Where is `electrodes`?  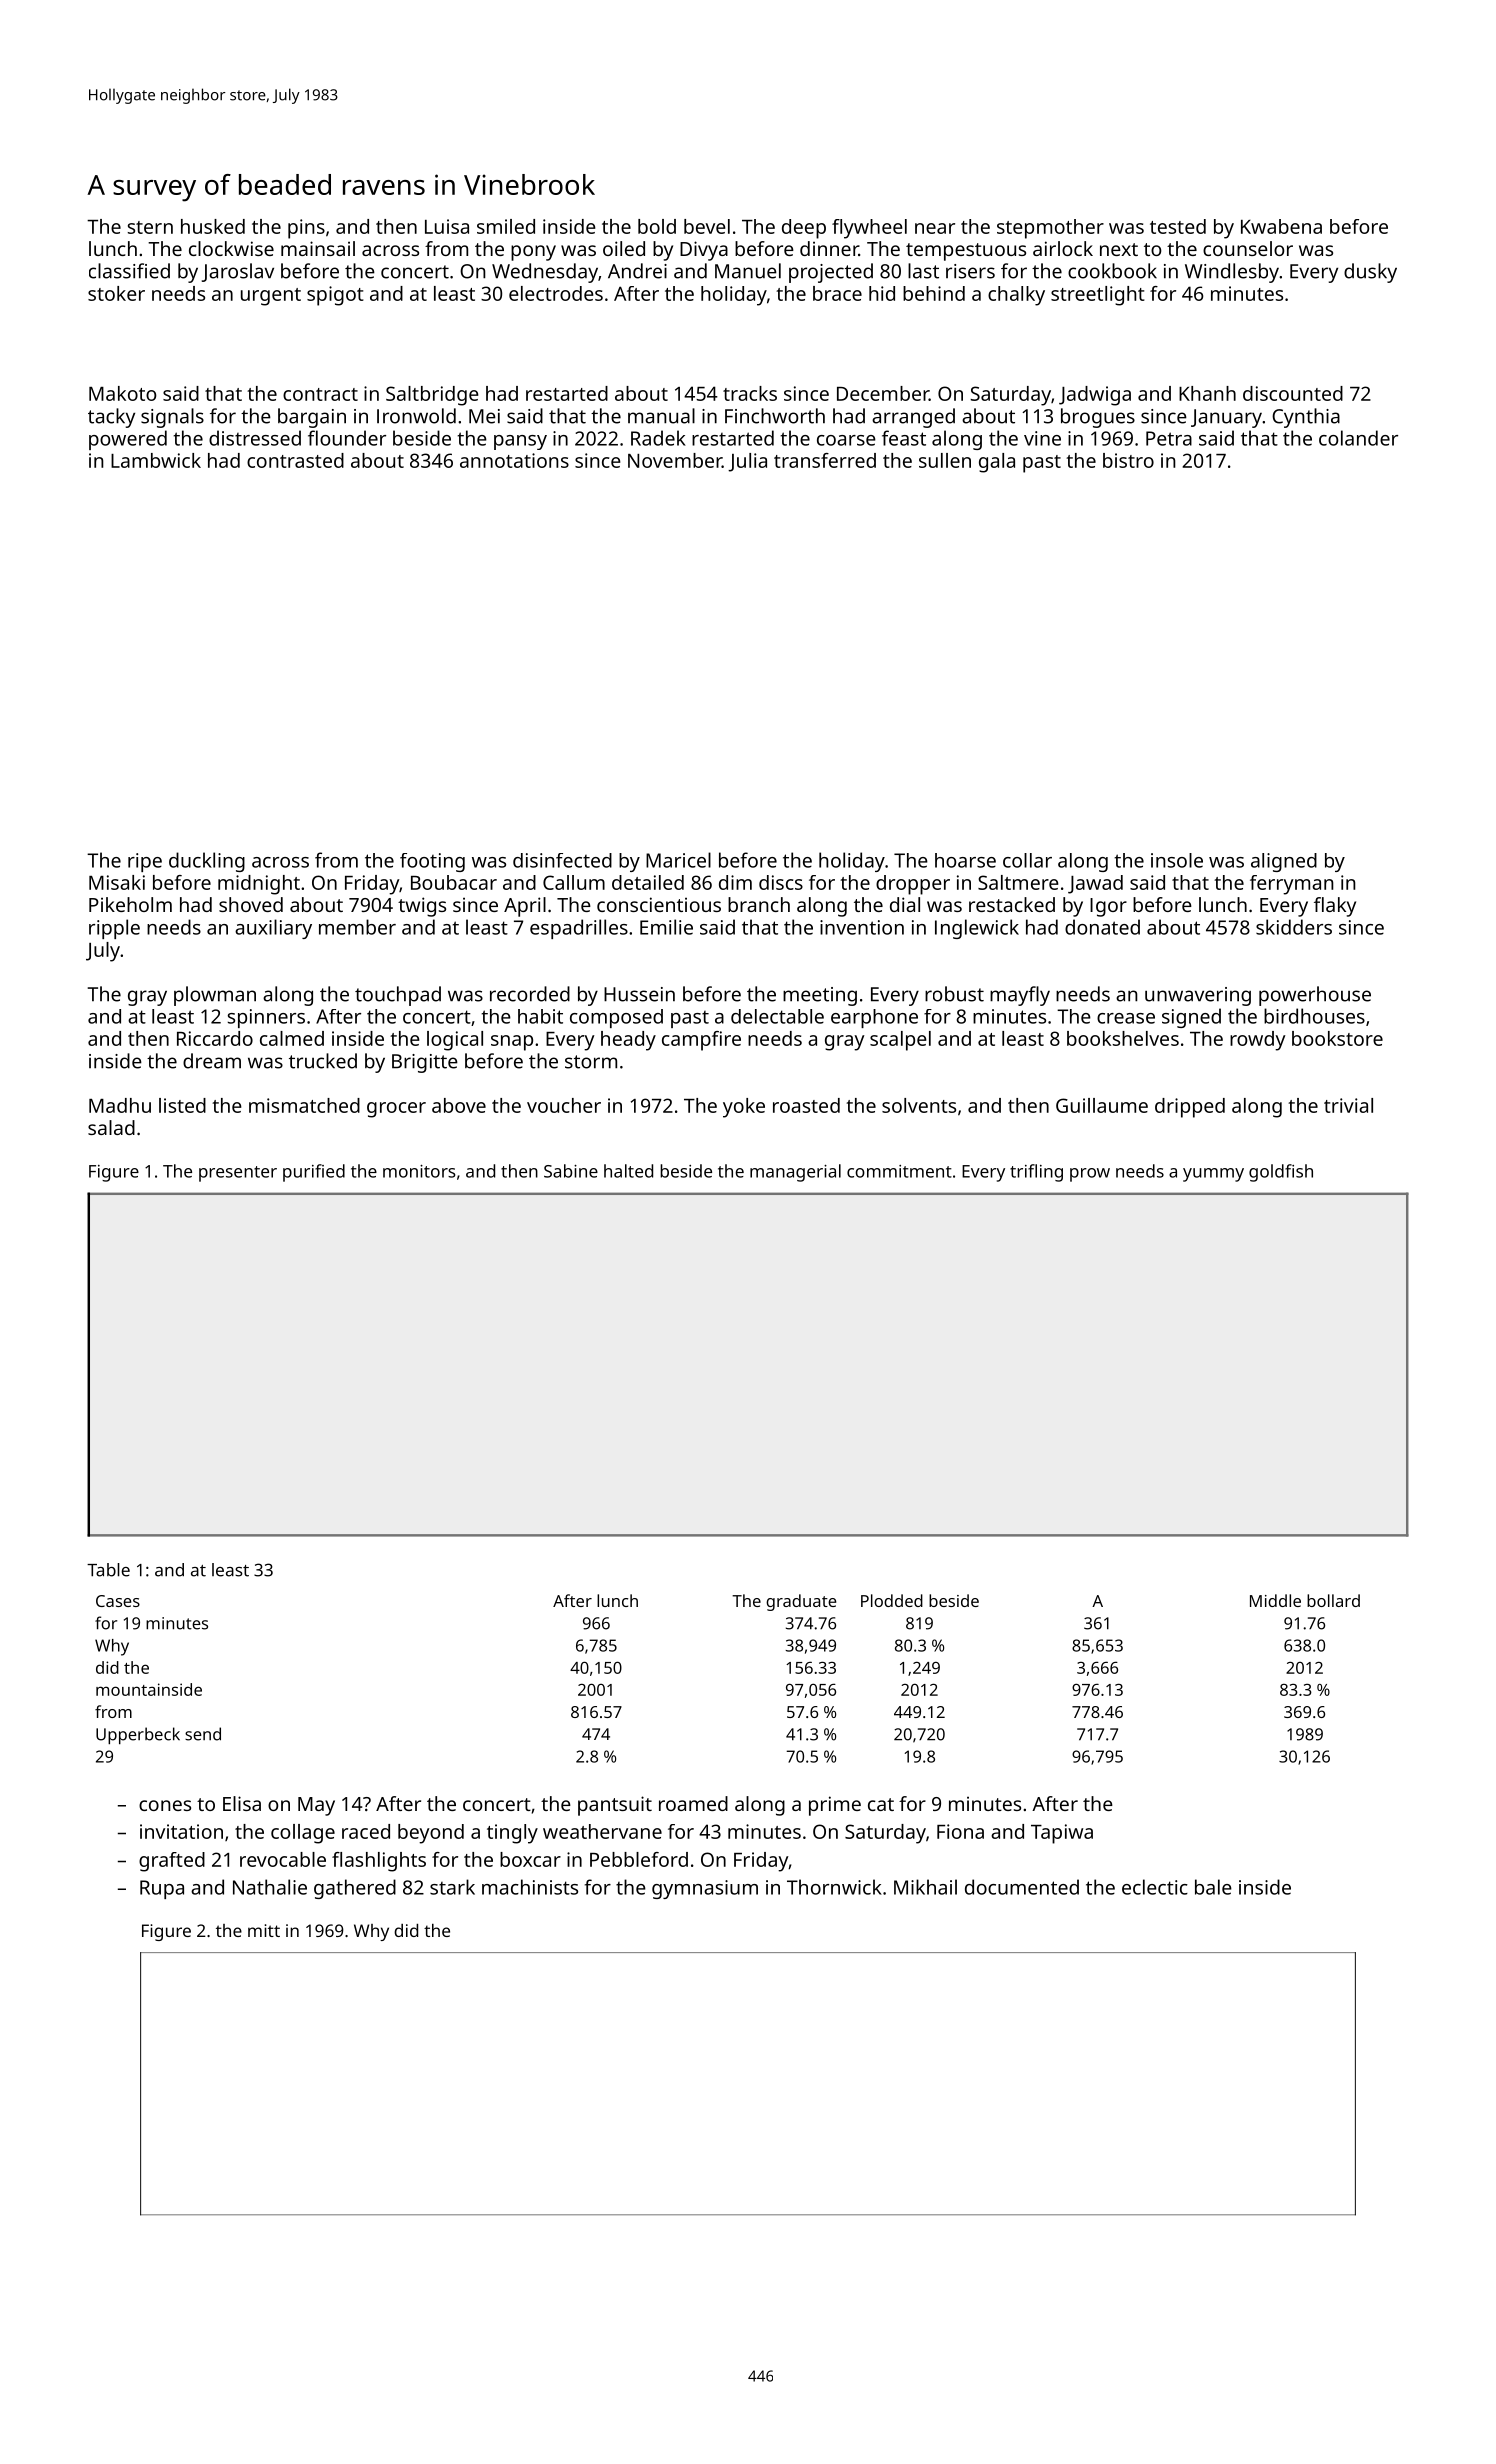
electrodes is located at coordinates (556, 293).
